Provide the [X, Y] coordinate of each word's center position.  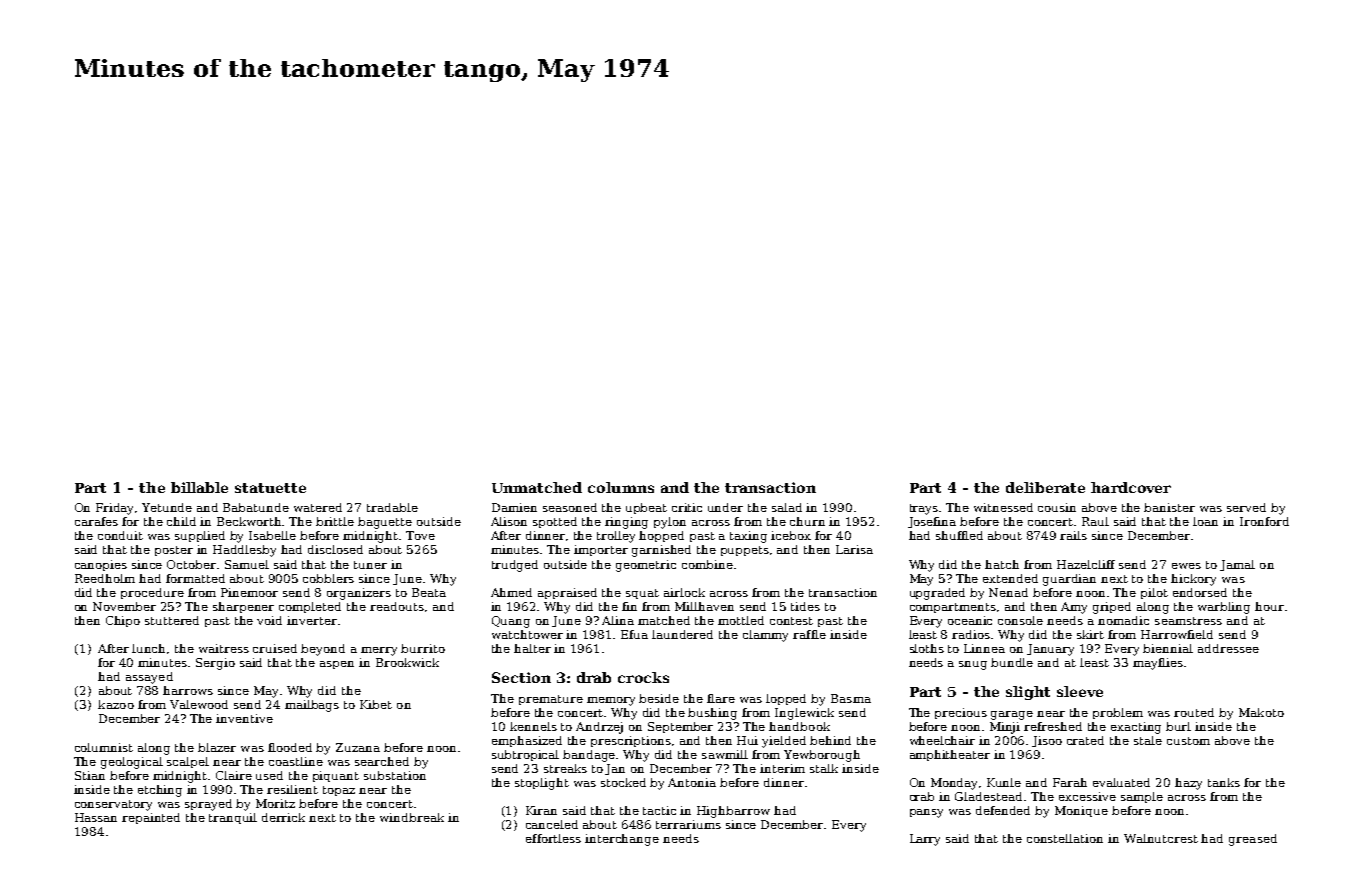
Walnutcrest [1161, 838]
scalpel [188, 762]
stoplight [542, 784]
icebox [791, 535]
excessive [1087, 796]
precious [961, 713]
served [1246, 507]
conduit [120, 535]
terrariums [688, 824]
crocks [643, 677]
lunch [148, 648]
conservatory [113, 805]
